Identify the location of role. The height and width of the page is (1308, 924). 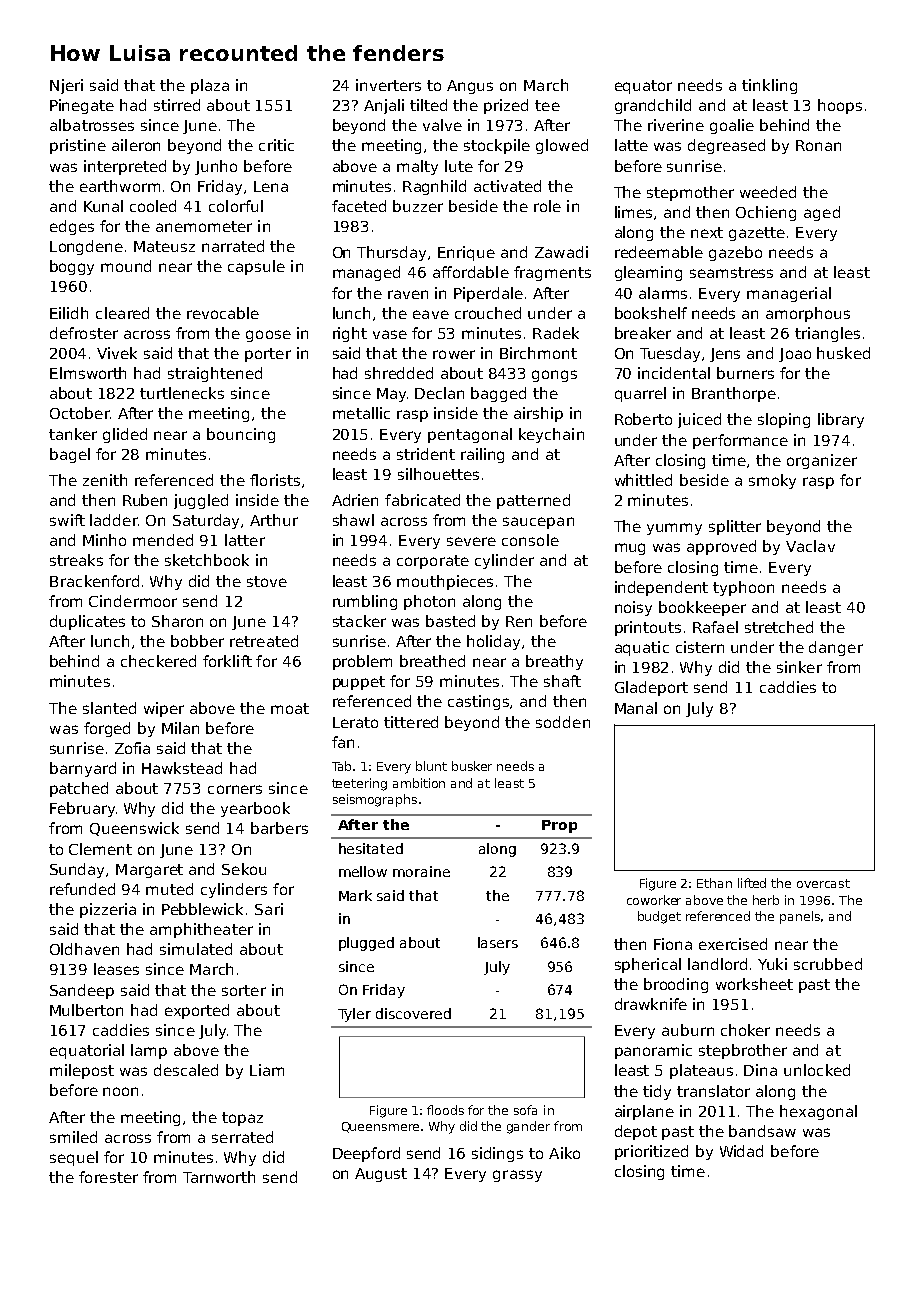
(547, 206).
